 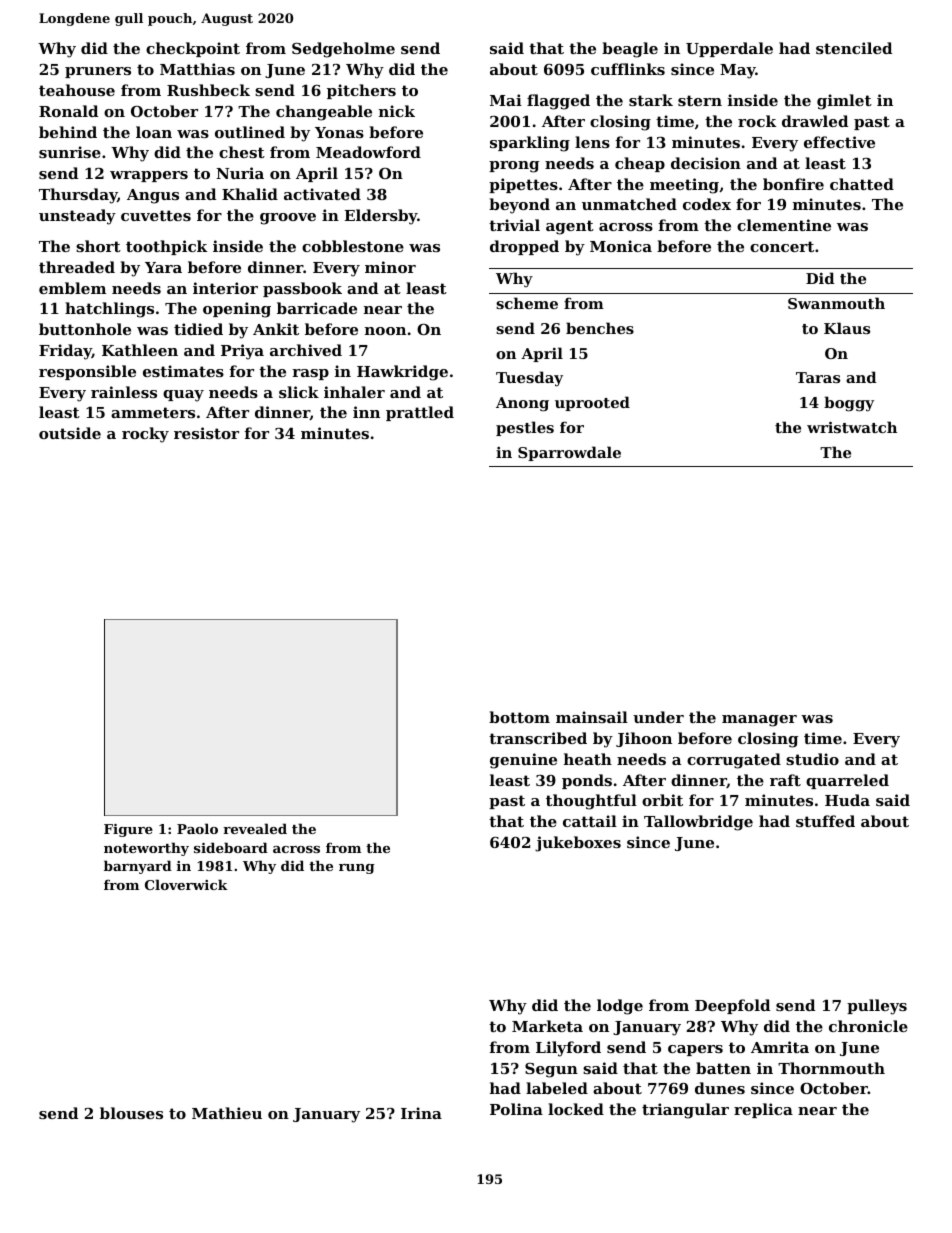 What do you see at coordinates (167, 247) in the screenshot?
I see `toothpick` at bounding box center [167, 247].
